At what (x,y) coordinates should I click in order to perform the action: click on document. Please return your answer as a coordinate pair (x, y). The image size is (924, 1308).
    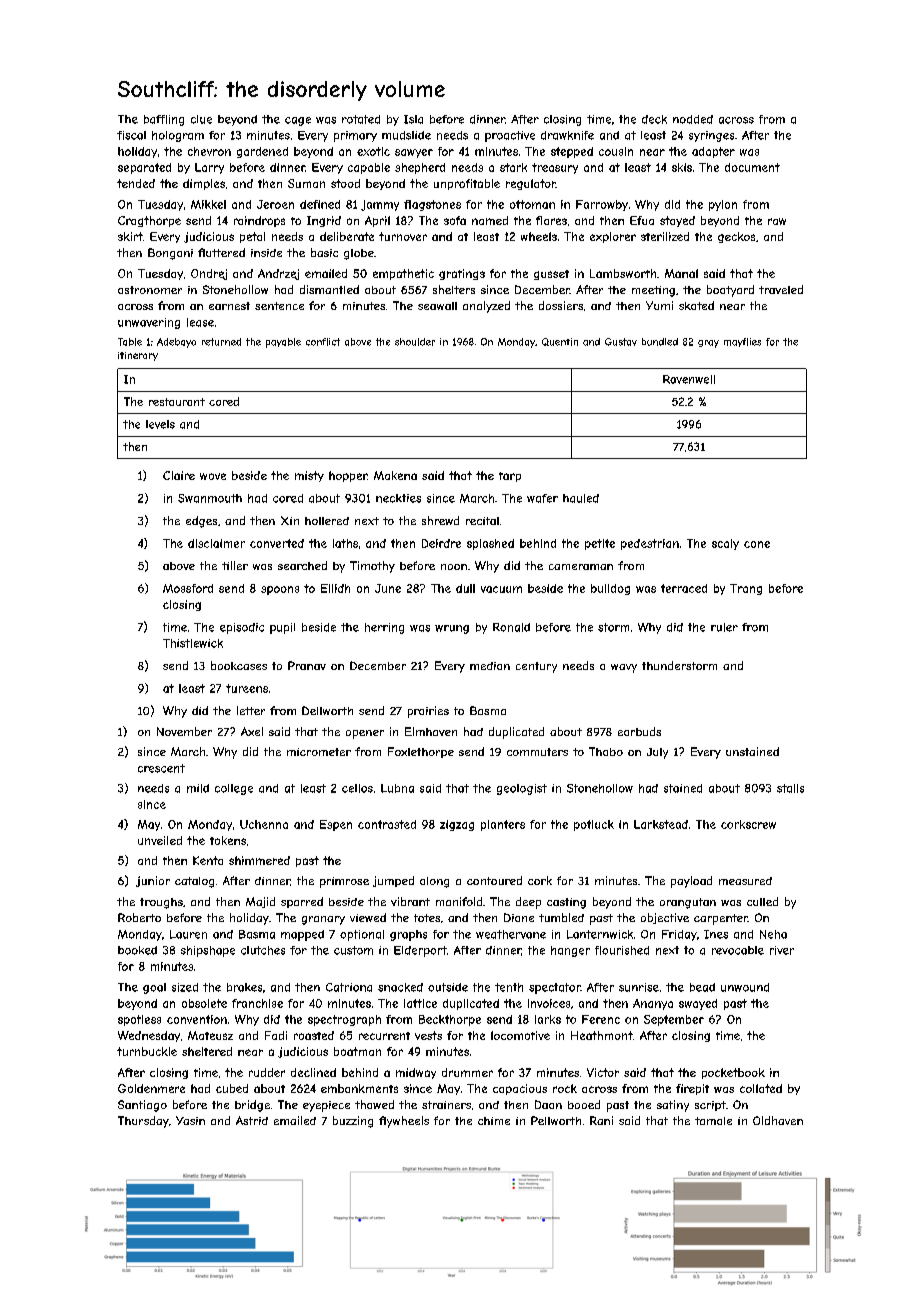
    Looking at the image, I should click on (752, 167).
